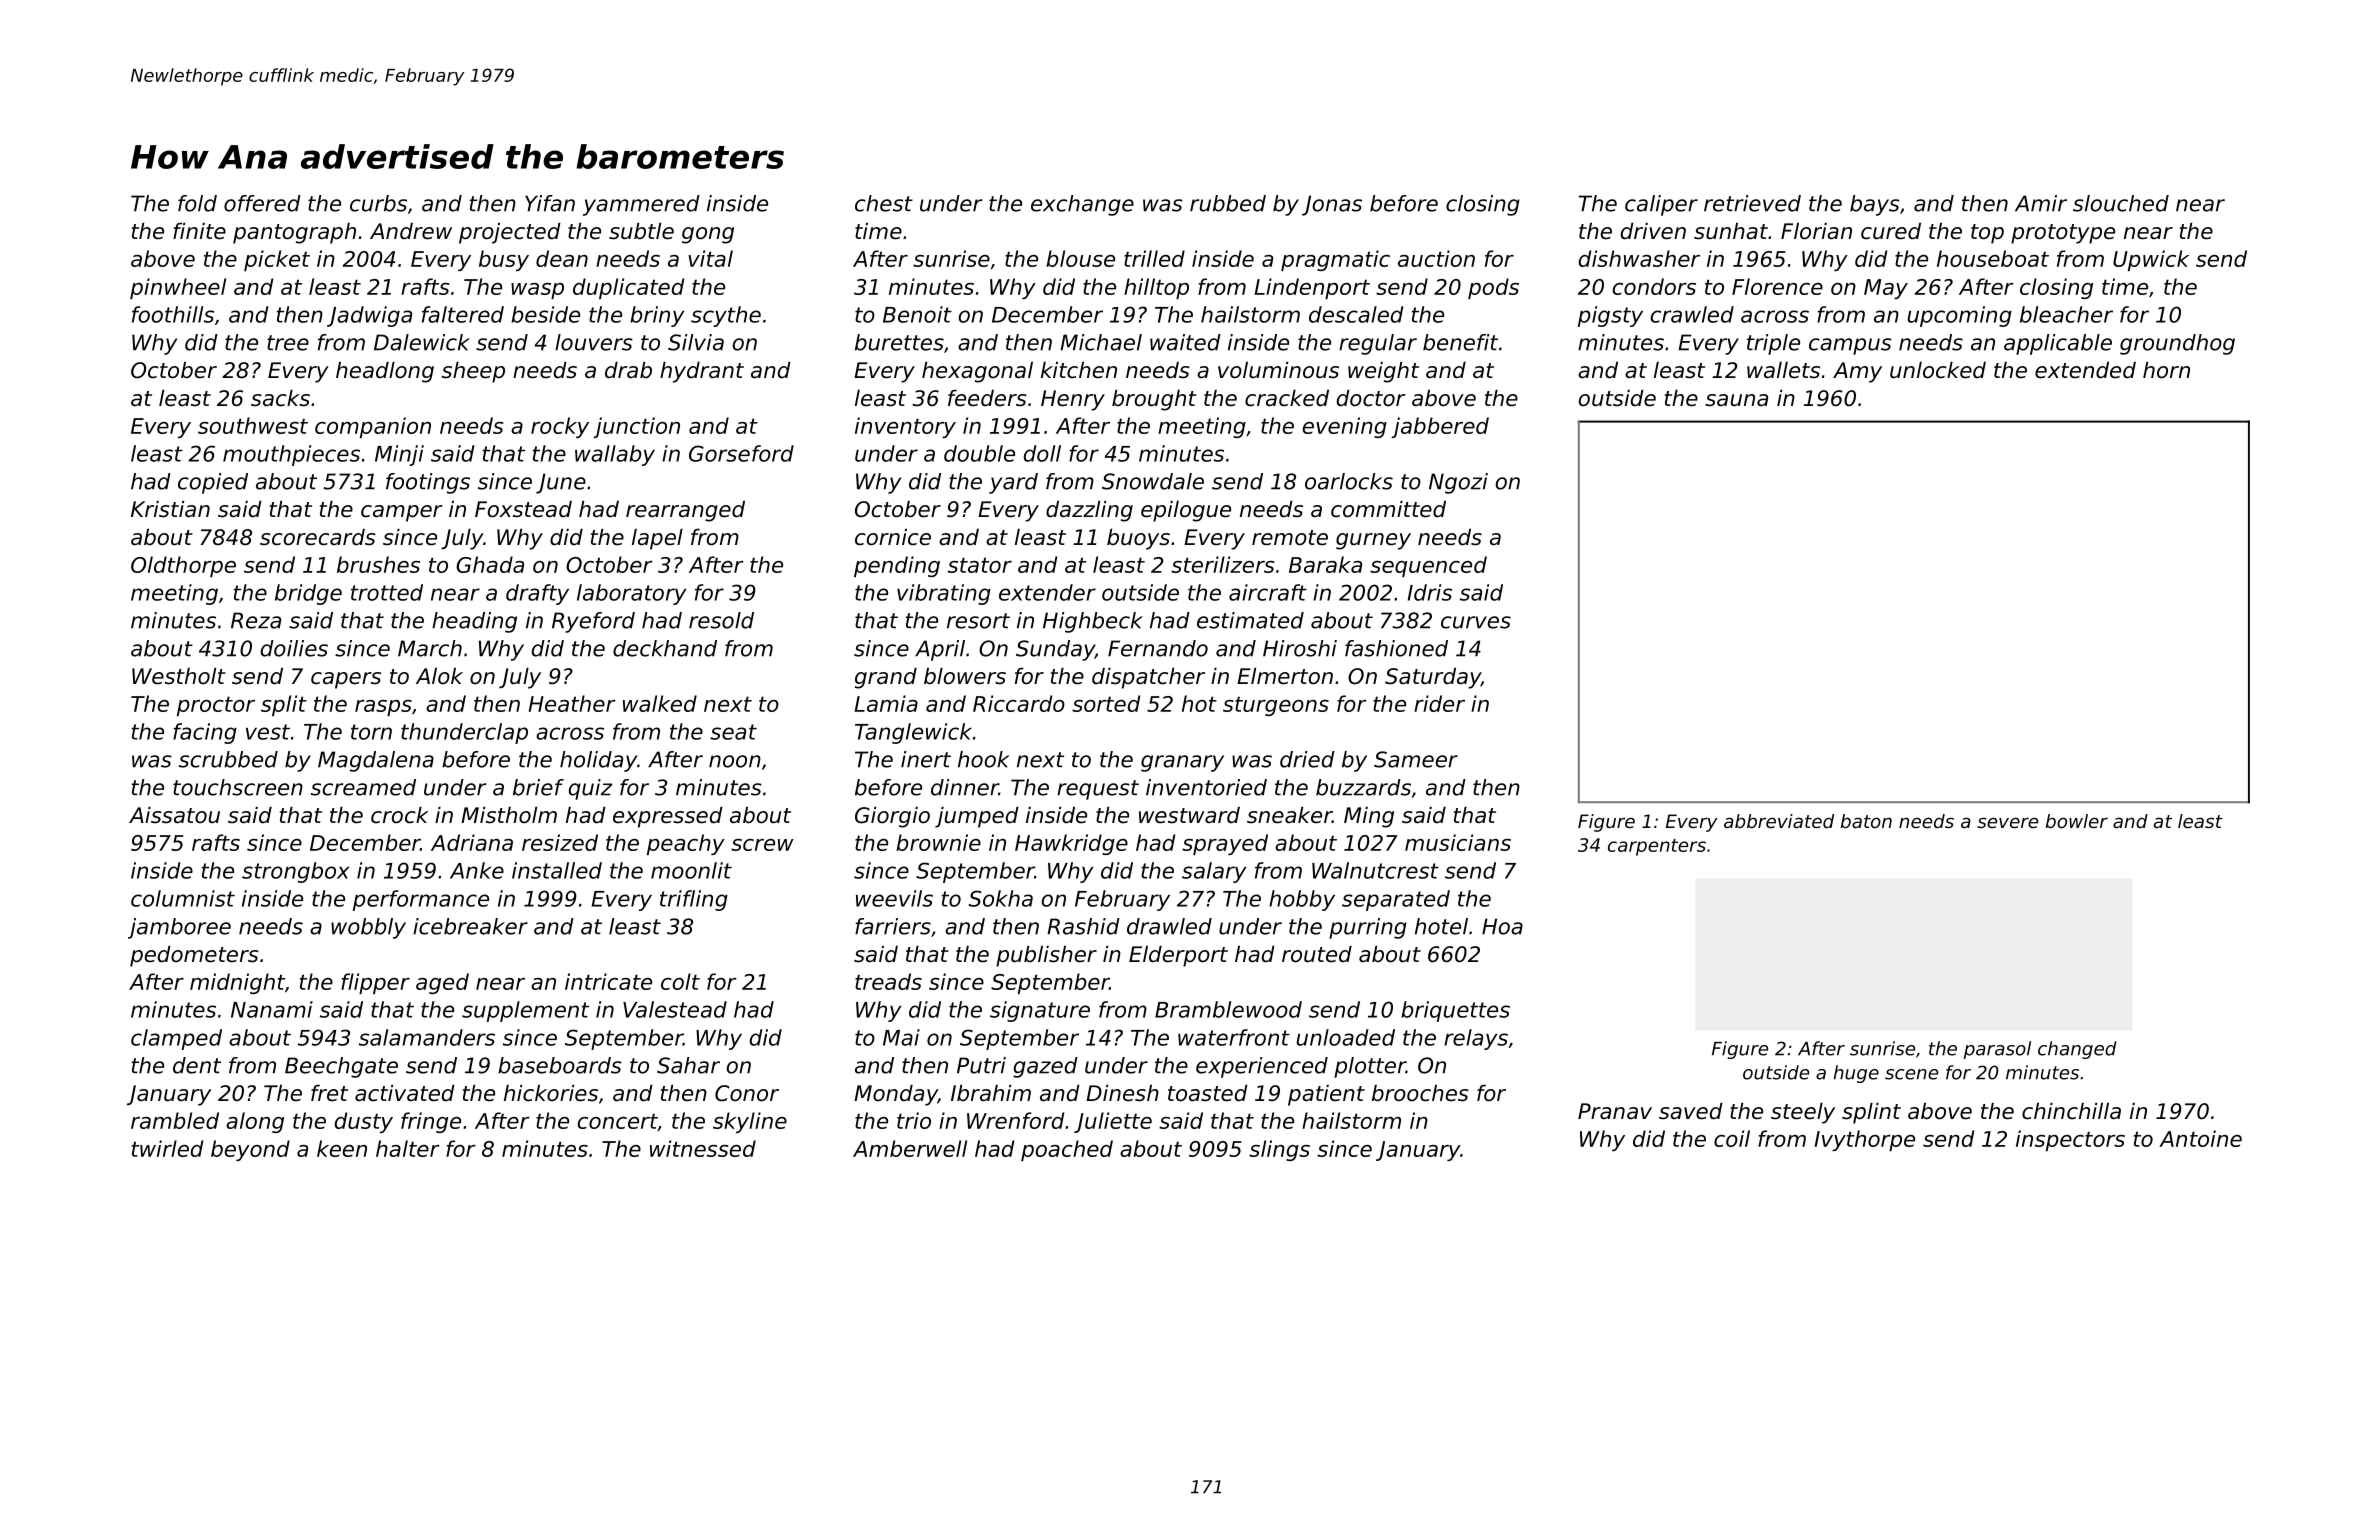 The width and height of the page is (2380, 1540). Describe the element at coordinates (1082, 205) in the page. I see `exchange` at that location.
